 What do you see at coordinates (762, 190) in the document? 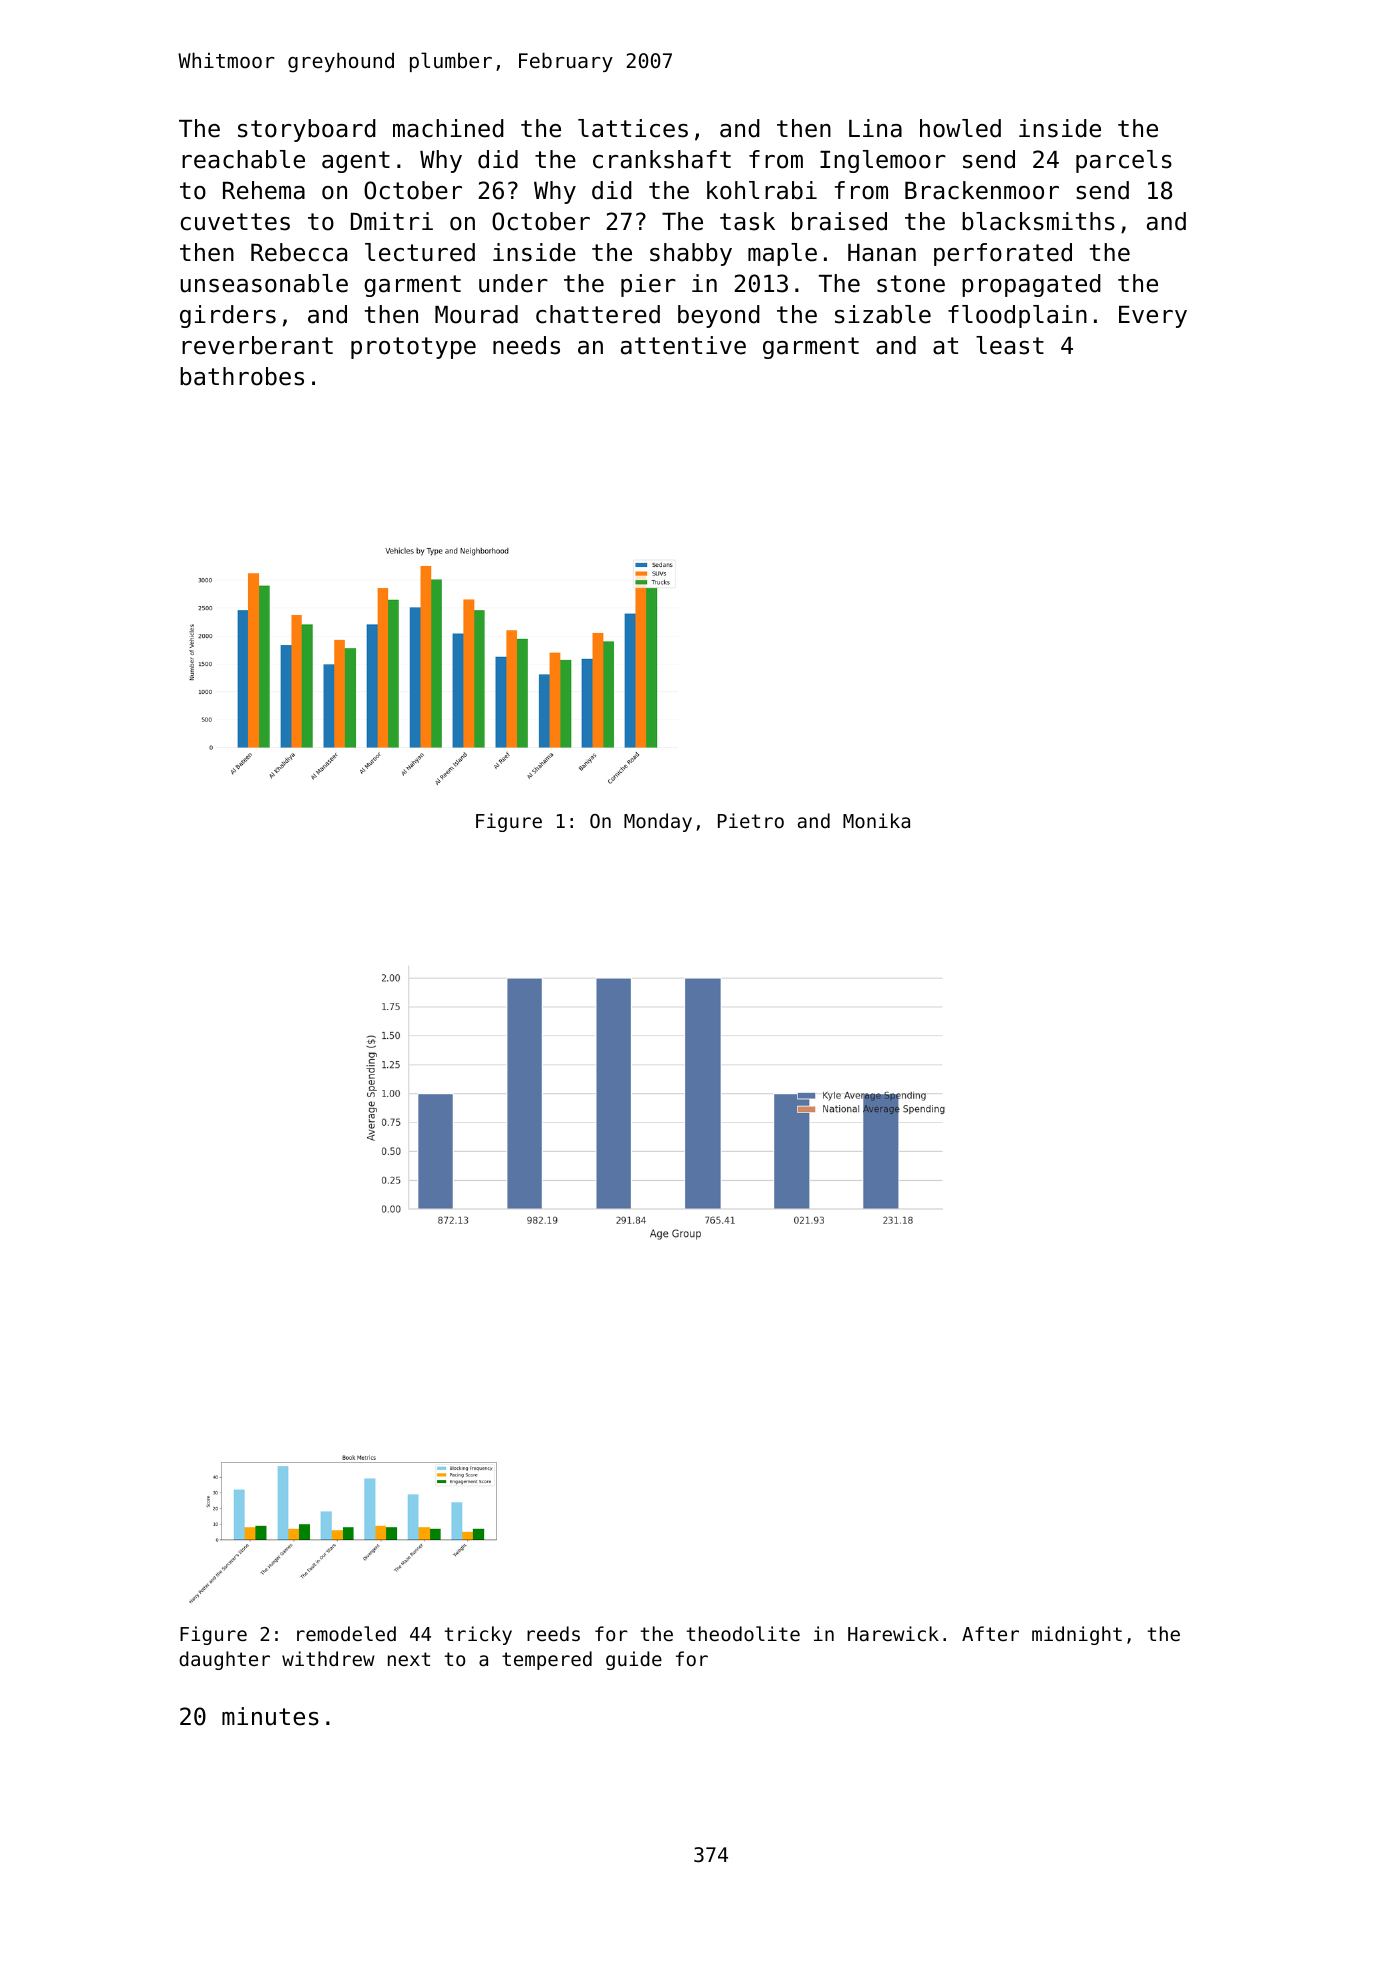
I see `kohlrabi` at bounding box center [762, 190].
